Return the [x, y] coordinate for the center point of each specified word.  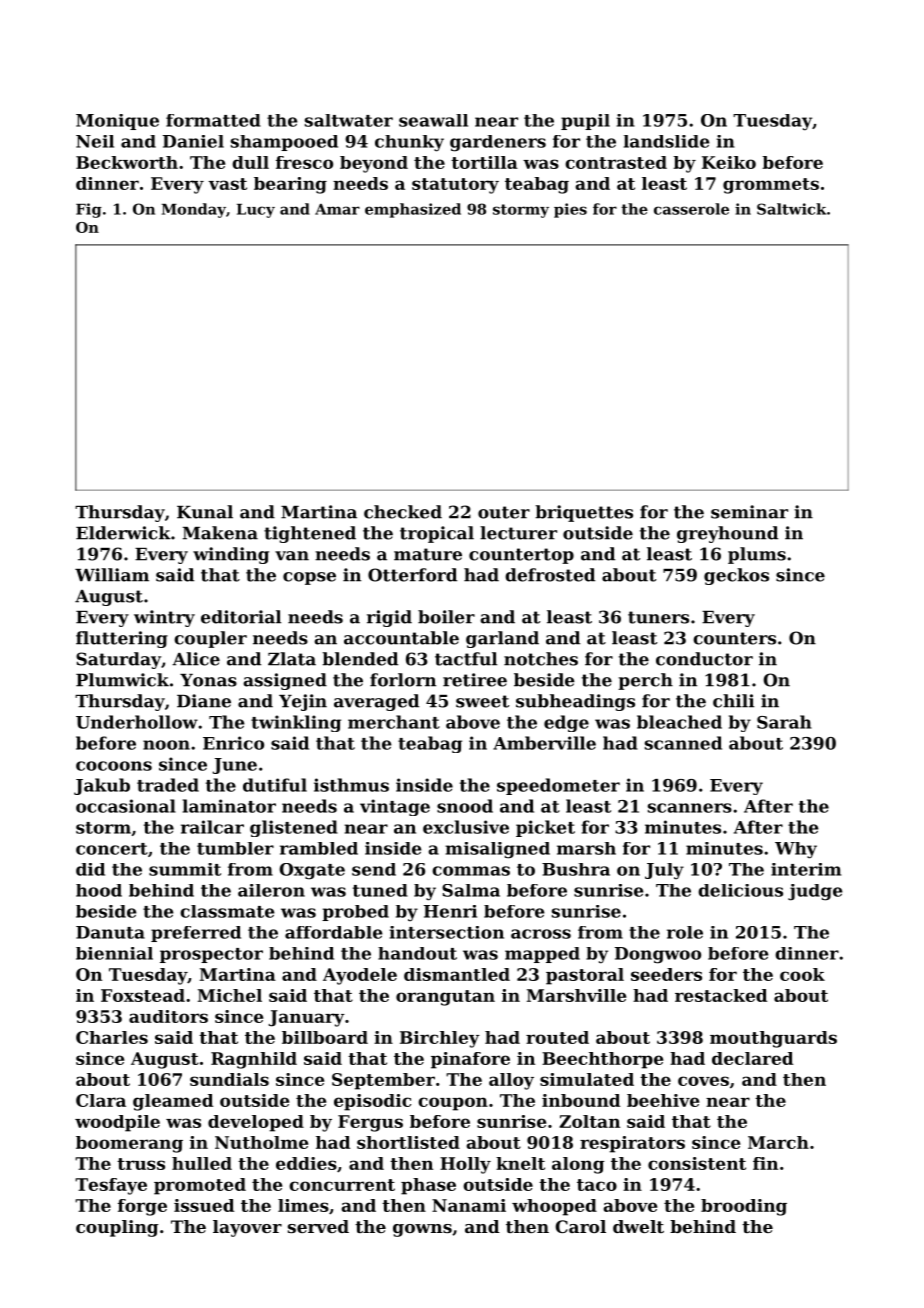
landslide [666, 141]
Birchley [440, 1039]
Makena [220, 533]
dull [250, 162]
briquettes [584, 513]
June [234, 766]
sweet [482, 701]
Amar [337, 209]
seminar [749, 512]
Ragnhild [254, 1060]
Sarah [784, 722]
